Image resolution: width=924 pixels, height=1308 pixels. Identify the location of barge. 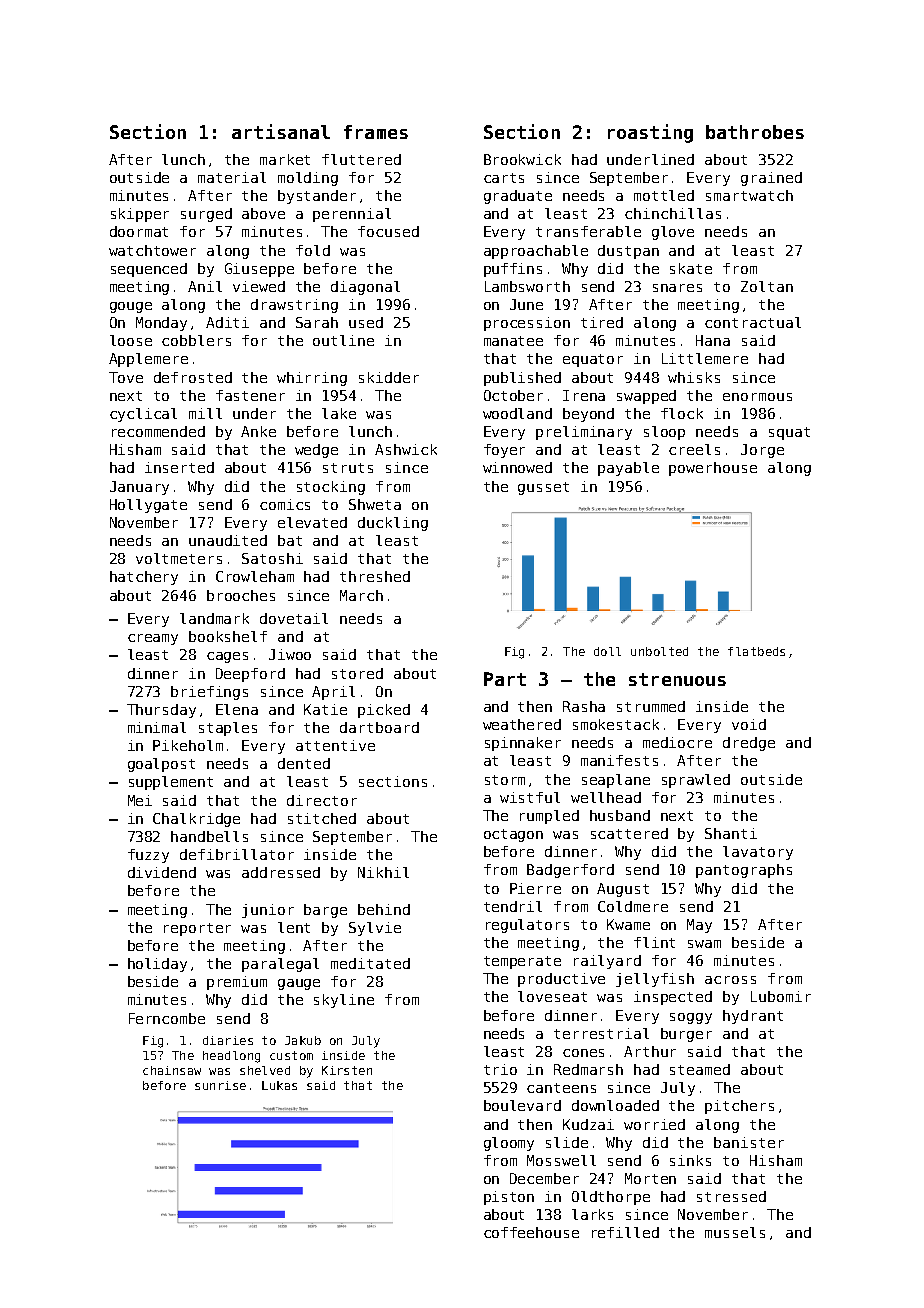
(325, 911).
